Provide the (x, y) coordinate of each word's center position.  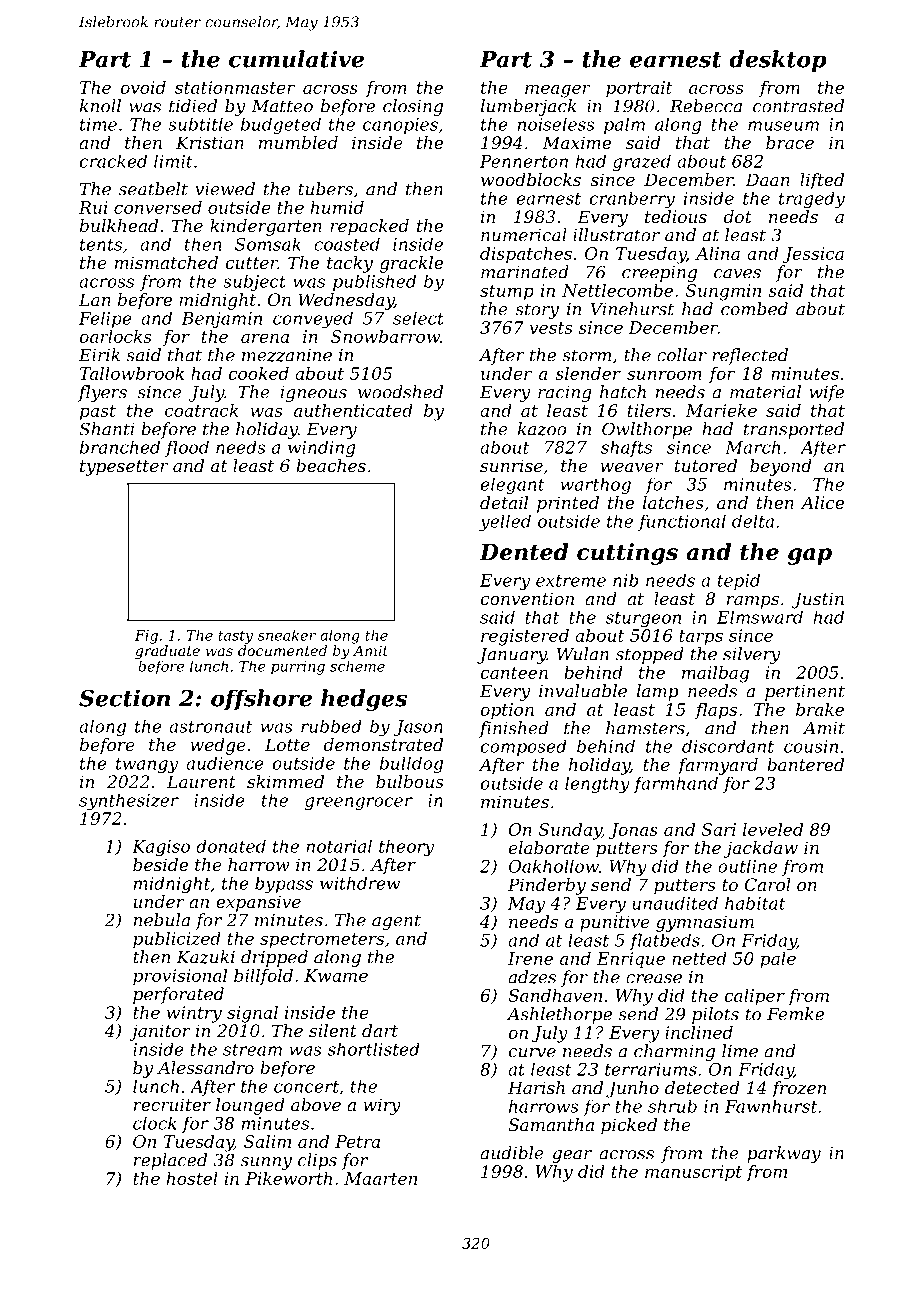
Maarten (380, 1178)
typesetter (124, 468)
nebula (162, 920)
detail (504, 502)
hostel (192, 1178)
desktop (778, 61)
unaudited (675, 903)
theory (406, 848)
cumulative (296, 59)
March (752, 447)
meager (558, 91)
